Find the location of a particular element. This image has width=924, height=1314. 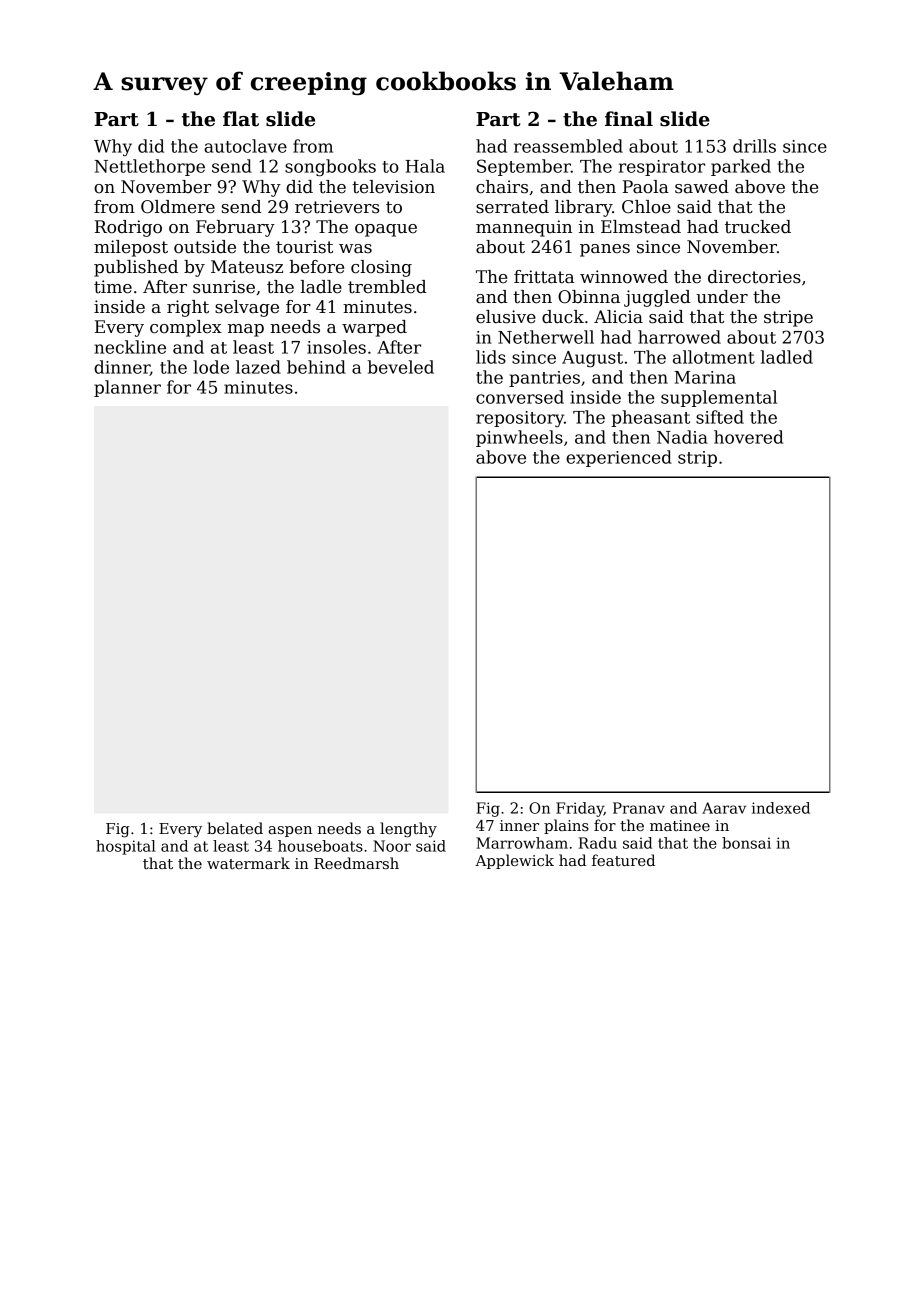

hospital is located at coordinates (126, 847).
